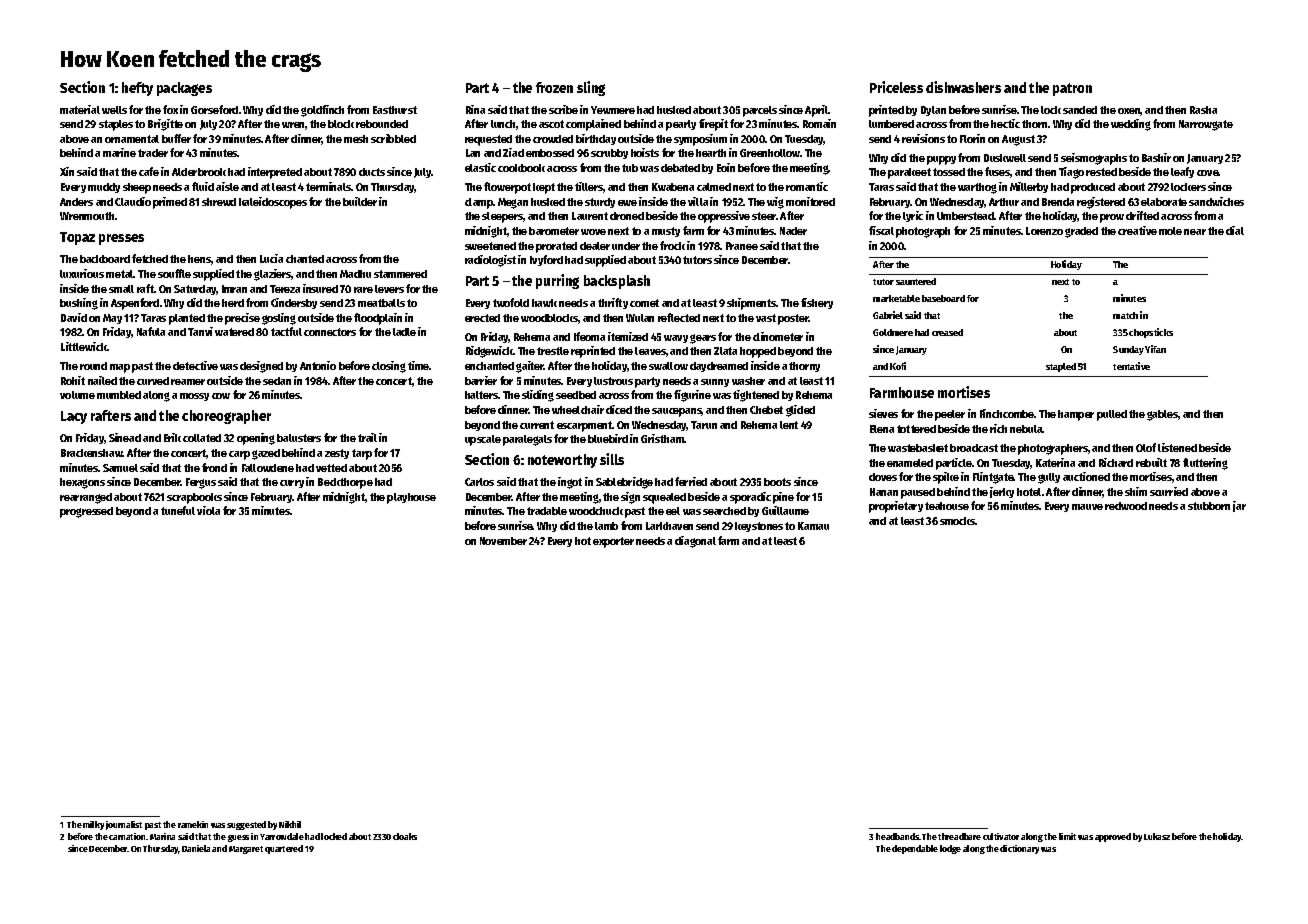 The height and width of the screenshot is (924, 1308). What do you see at coordinates (692, 396) in the screenshot?
I see `figurine` at bounding box center [692, 396].
